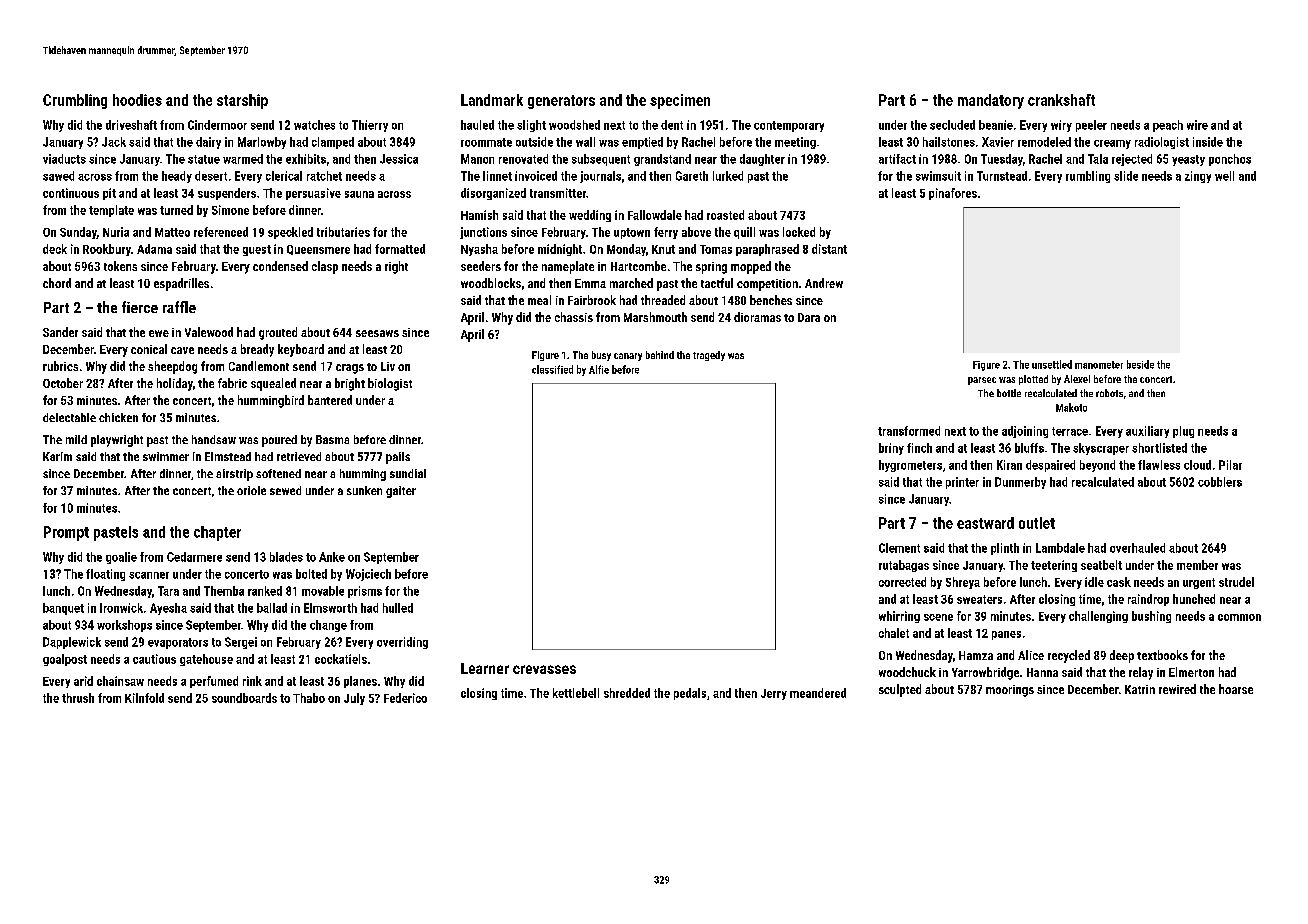 Image resolution: width=1308 pixels, height=924 pixels. What do you see at coordinates (131, 125) in the screenshot?
I see `driveshaft` at bounding box center [131, 125].
